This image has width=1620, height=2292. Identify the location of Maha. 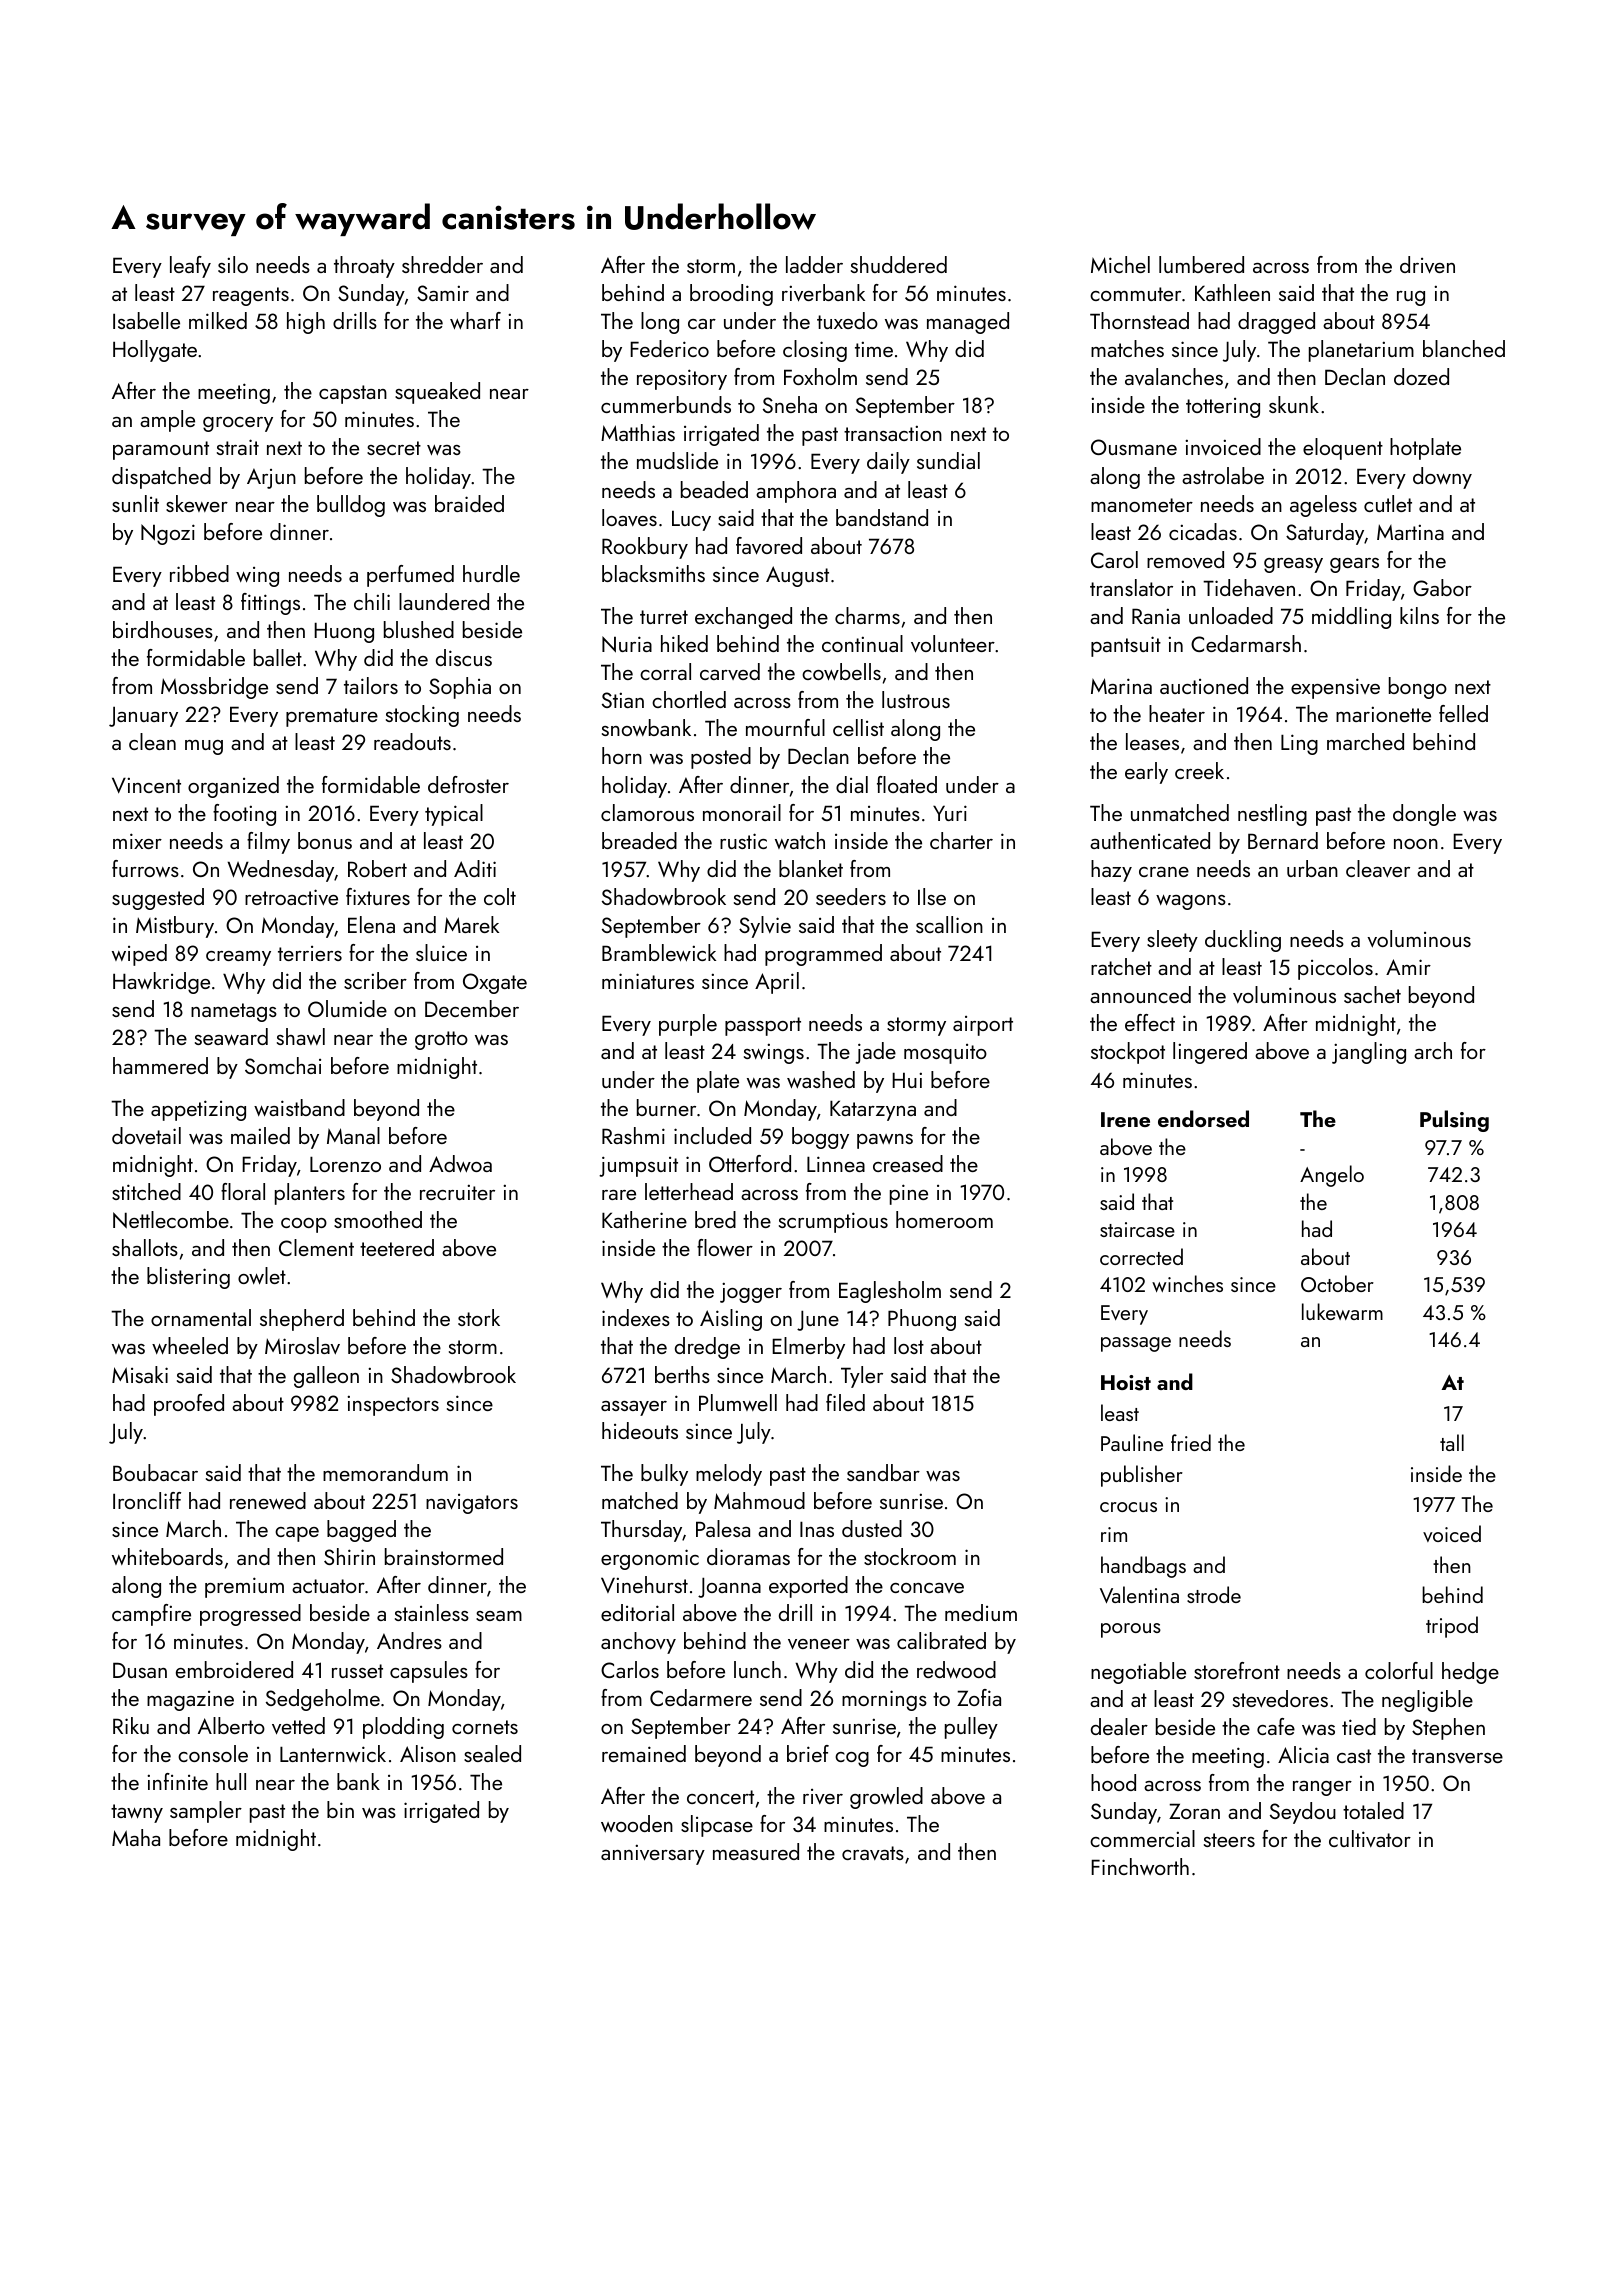
(136, 1837).
